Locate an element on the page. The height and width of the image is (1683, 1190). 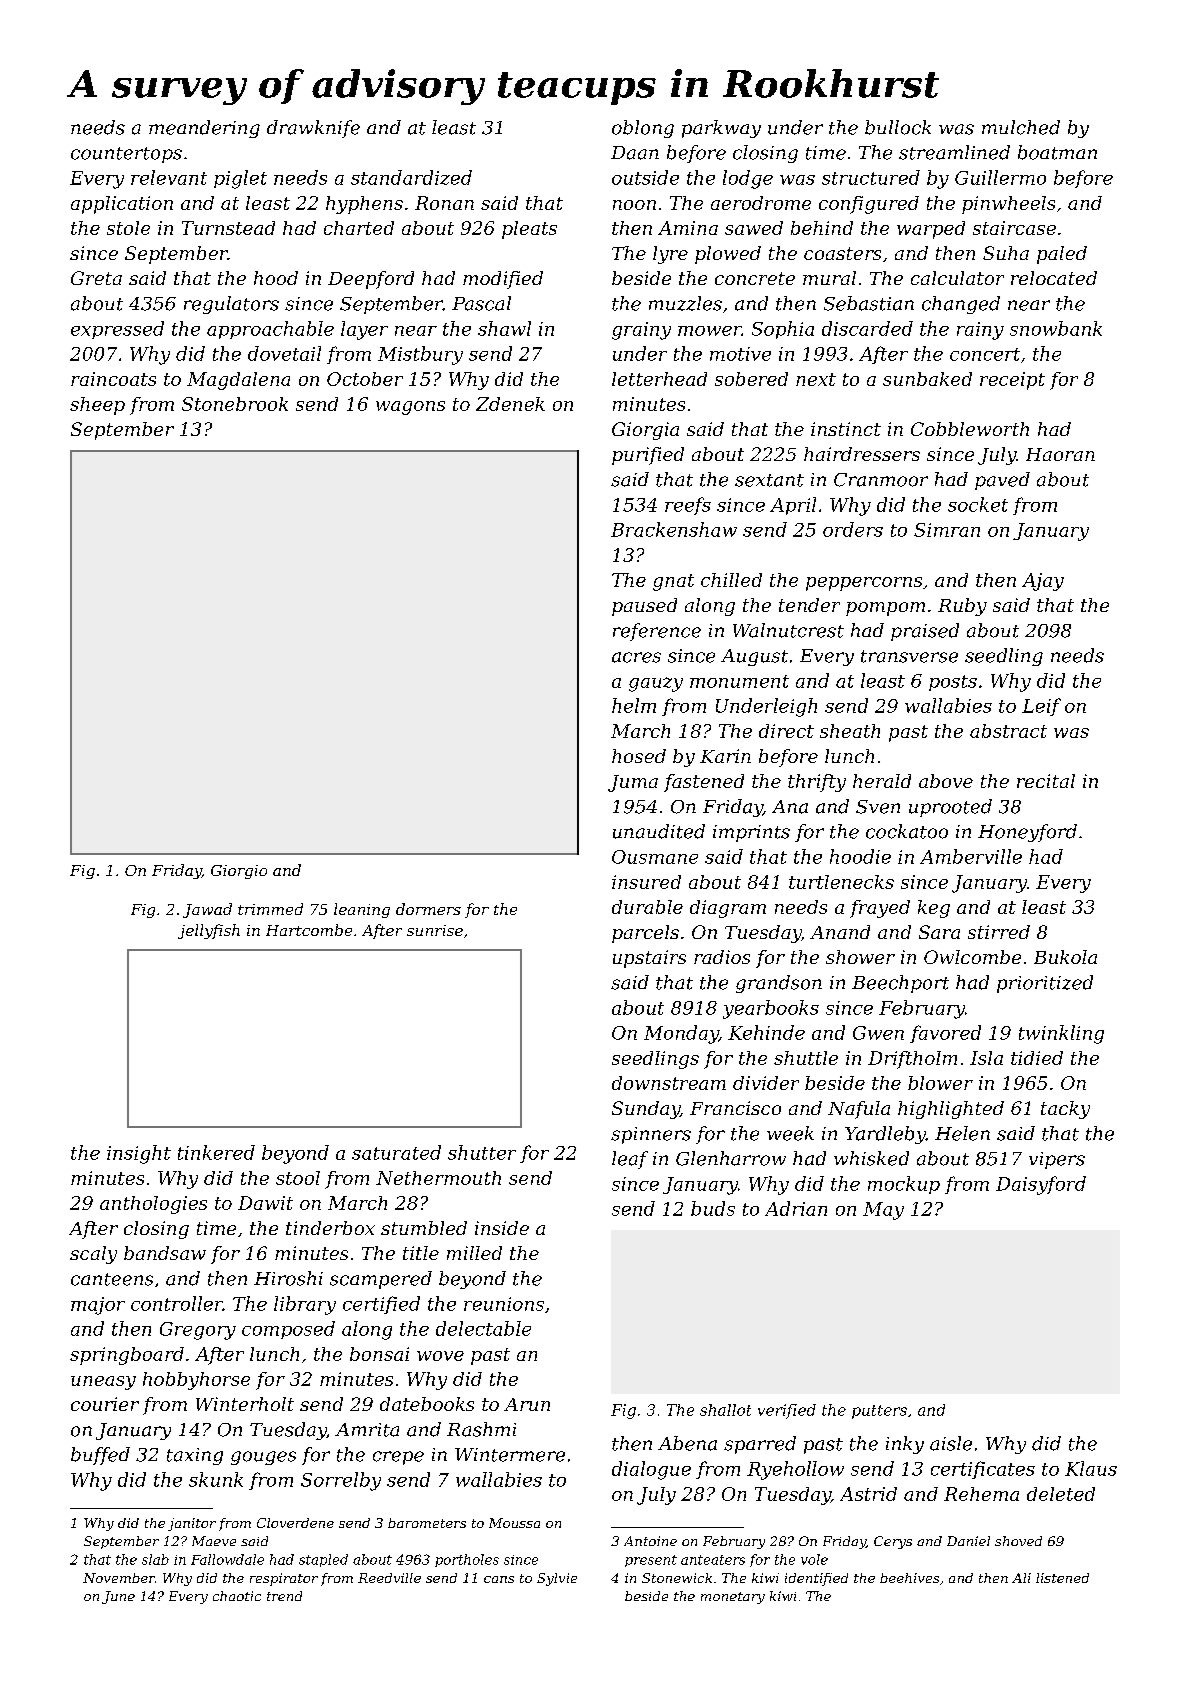
janitor is located at coordinates (192, 1524).
